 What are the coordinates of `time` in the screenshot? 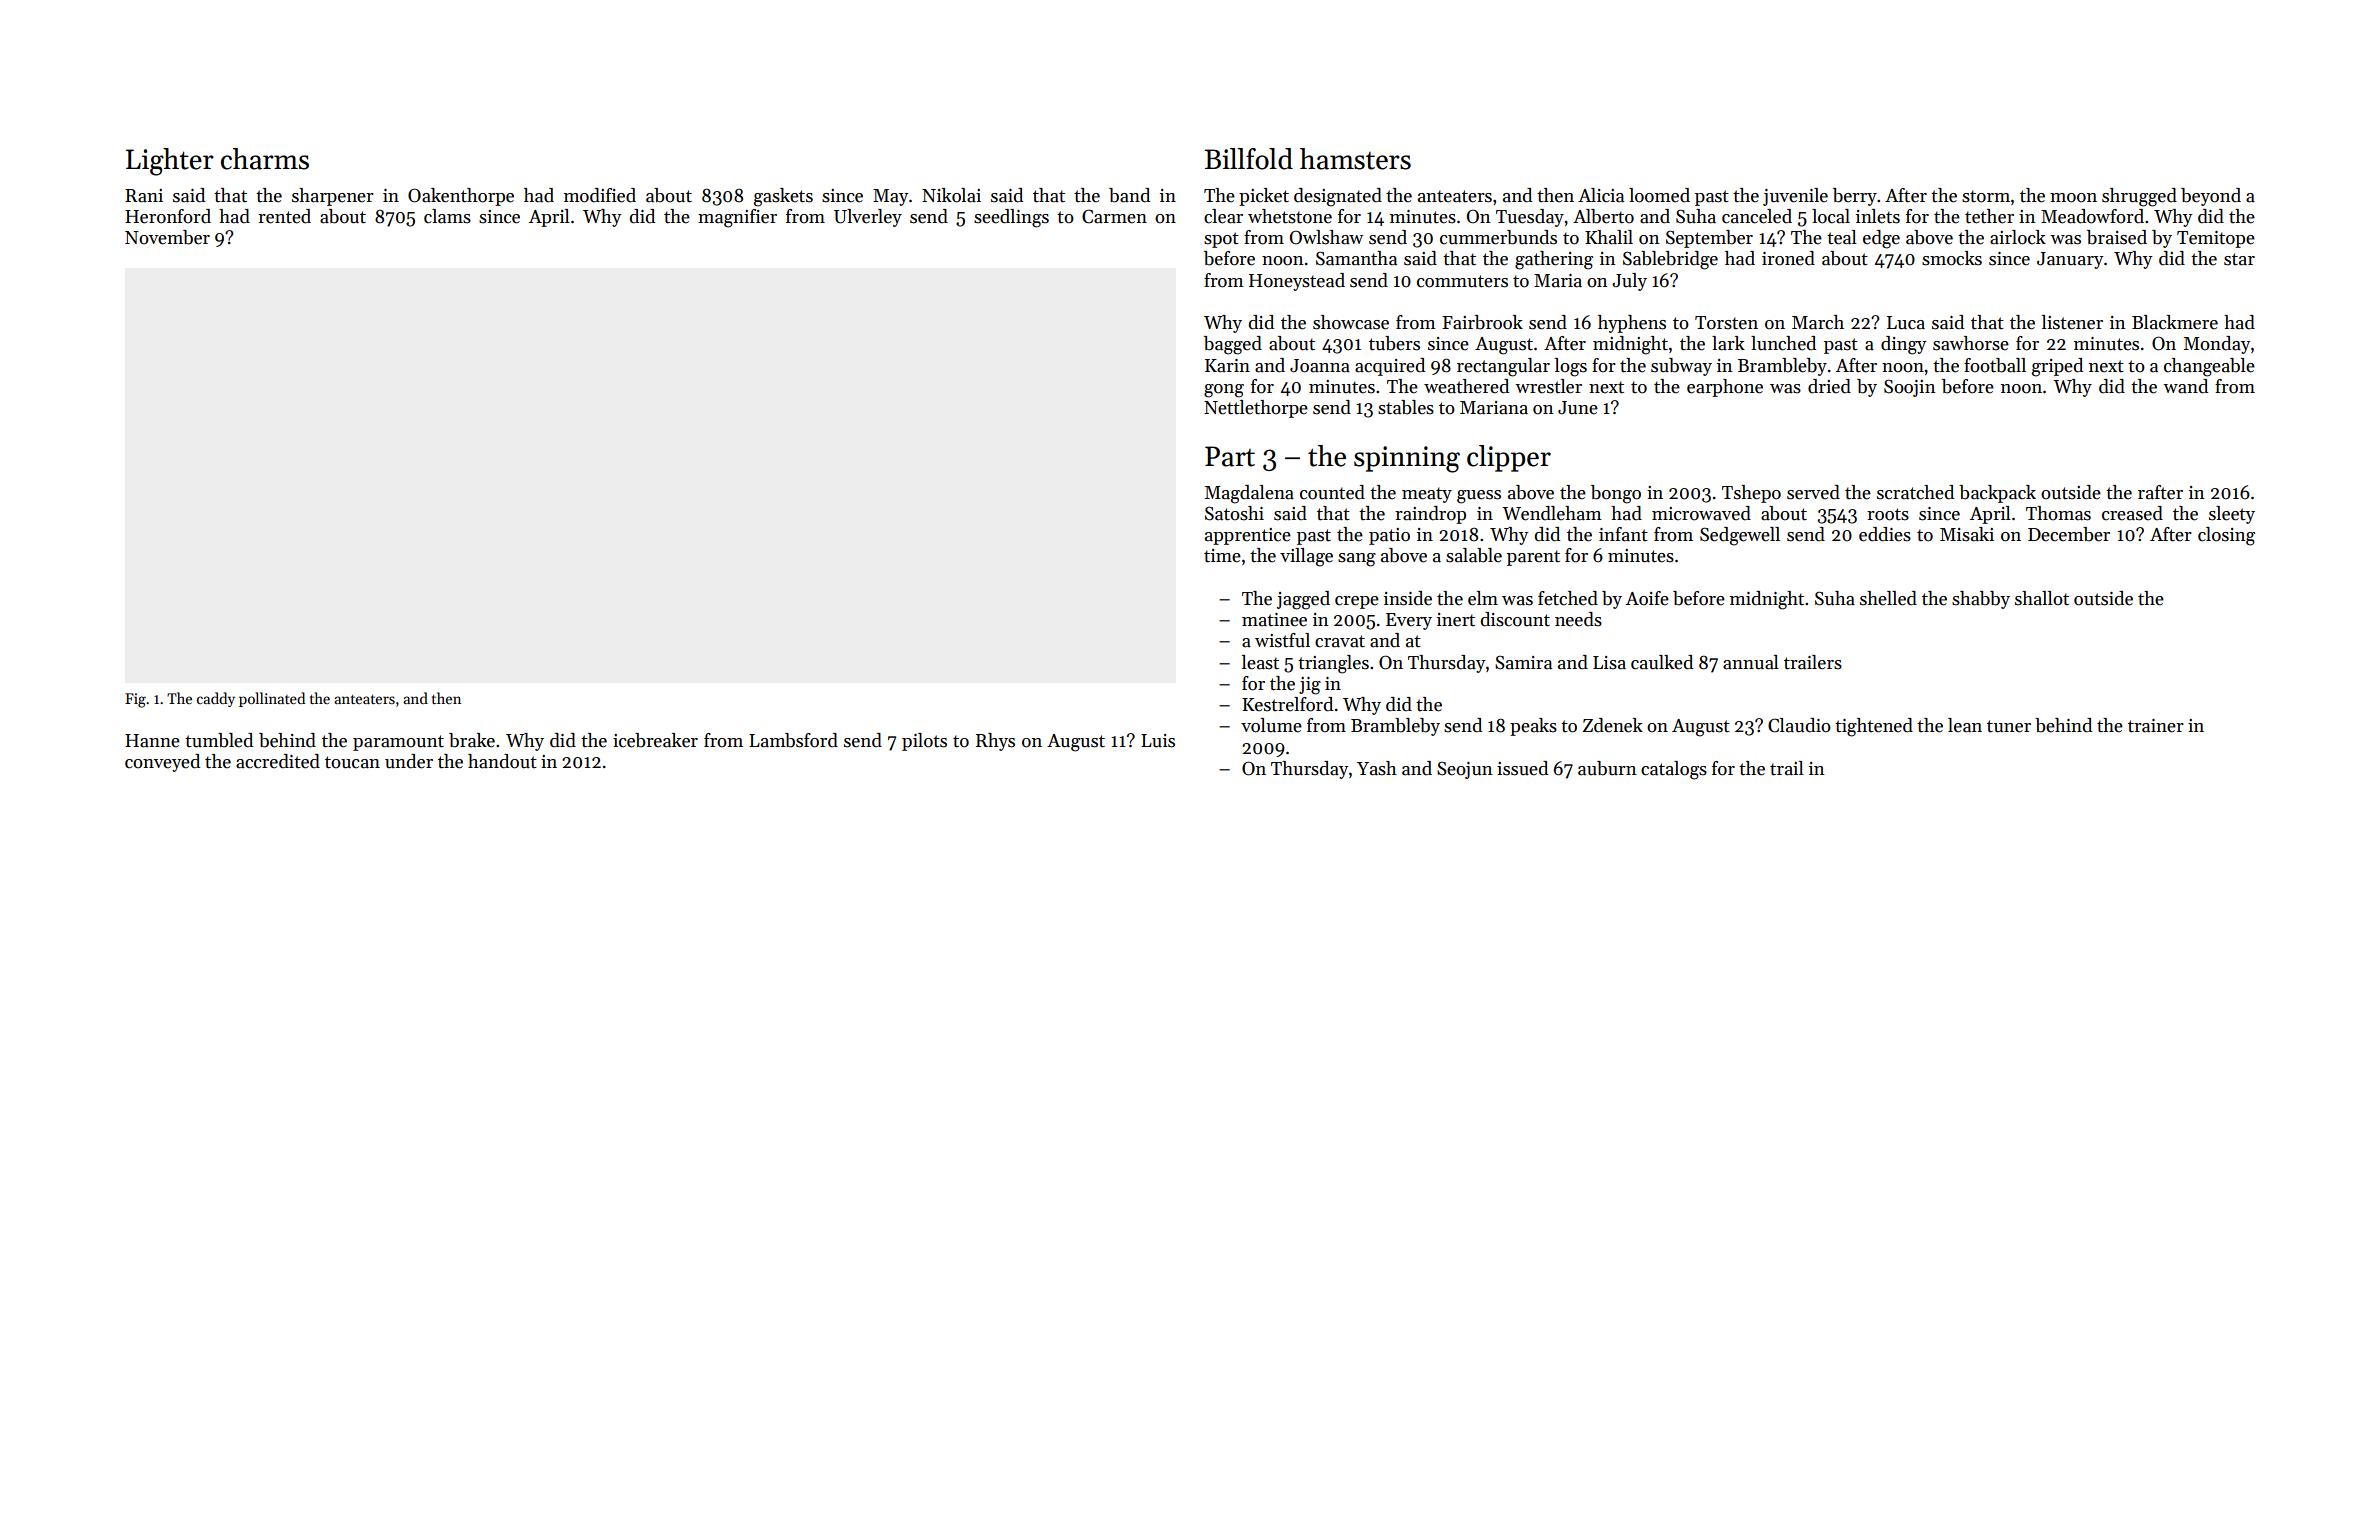 It's located at (1222, 556).
